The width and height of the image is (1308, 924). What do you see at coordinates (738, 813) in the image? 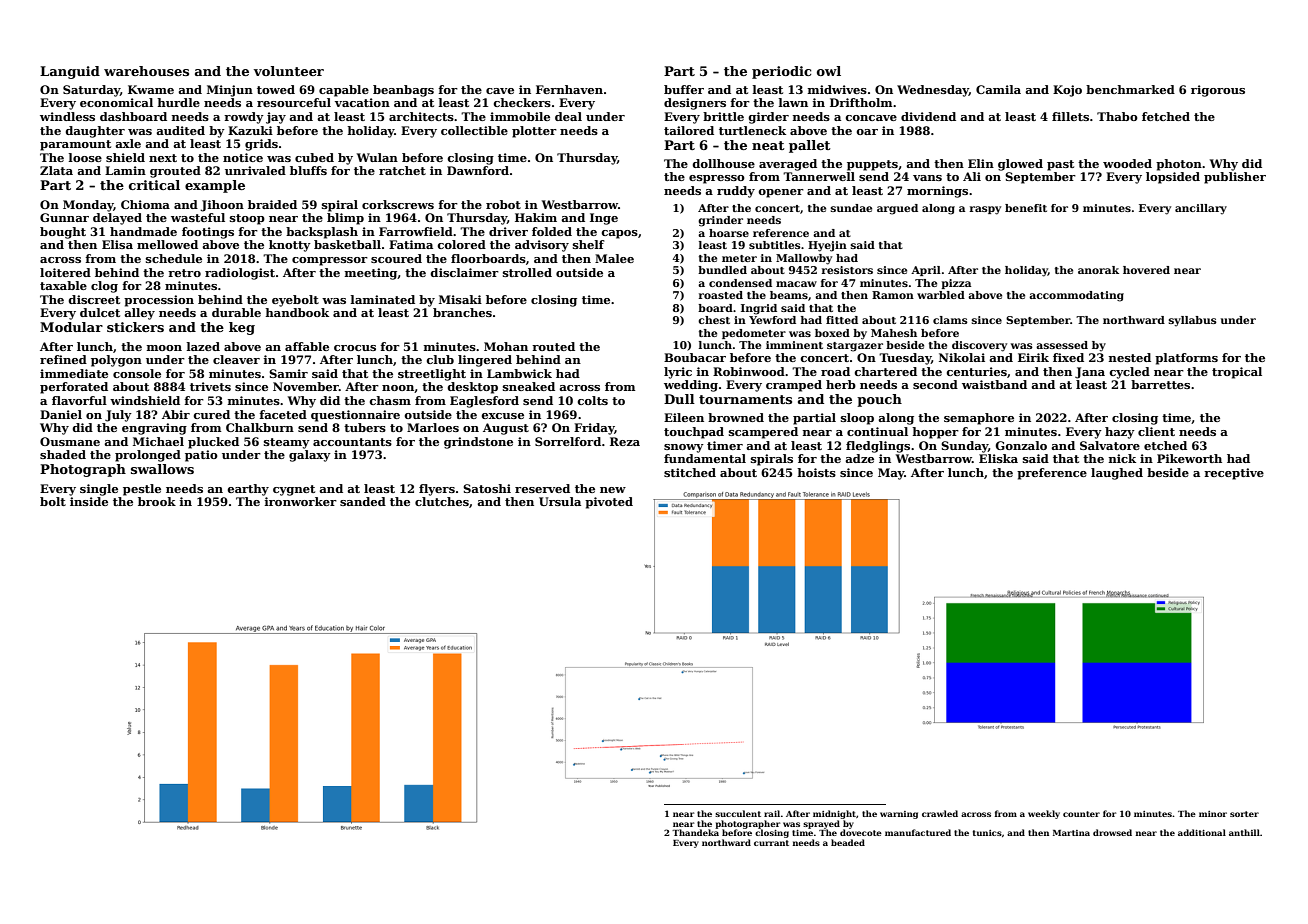
I see `succulent` at bounding box center [738, 813].
